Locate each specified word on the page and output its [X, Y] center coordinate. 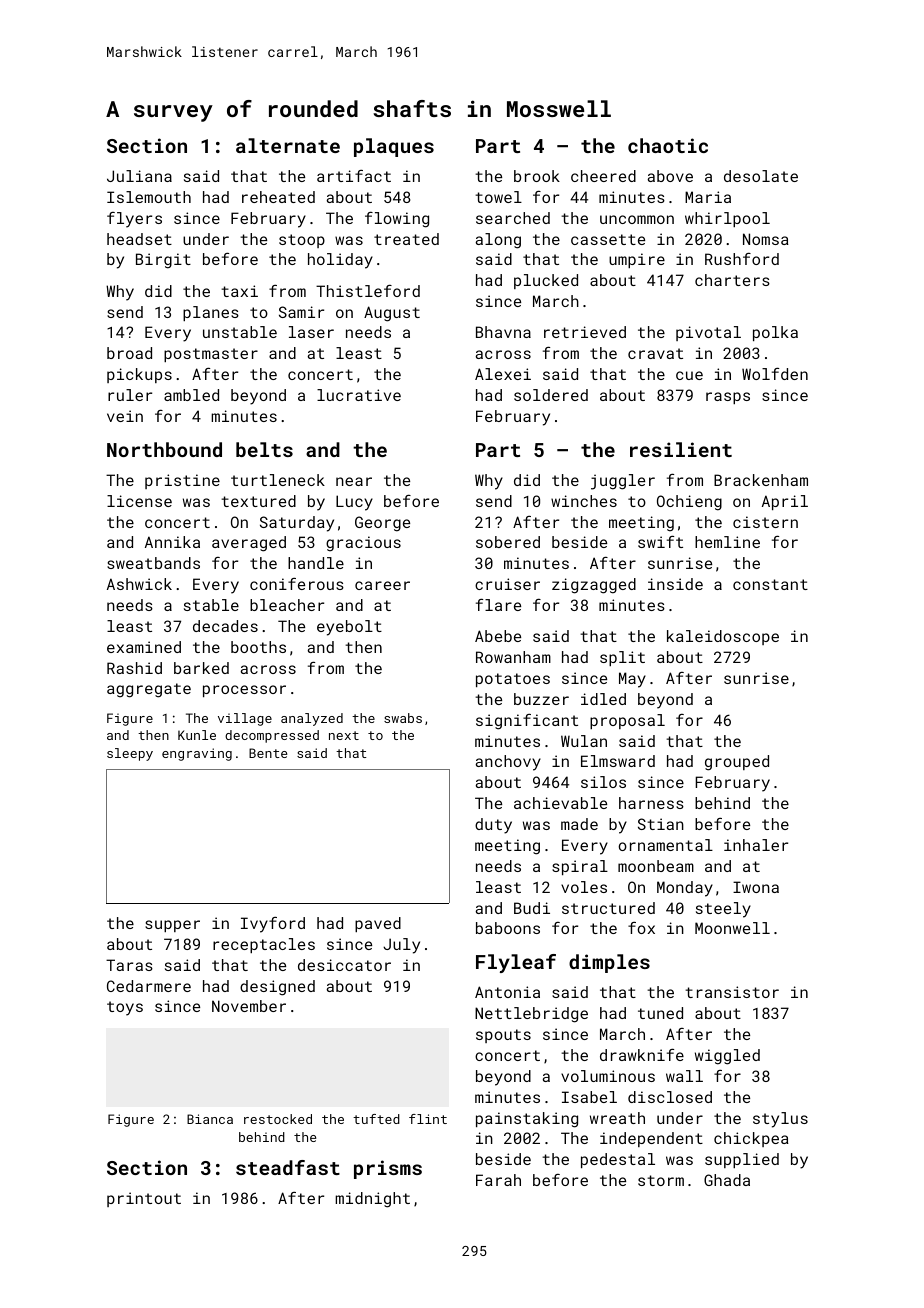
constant [770, 584]
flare [498, 604]
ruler [130, 395]
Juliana [139, 176]
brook [537, 176]
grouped [737, 763]
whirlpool [727, 219]
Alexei [503, 374]
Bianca [210, 1119]
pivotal [708, 333]
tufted [376, 1119]
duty [493, 826]
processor [244, 691]
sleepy [130, 754]
